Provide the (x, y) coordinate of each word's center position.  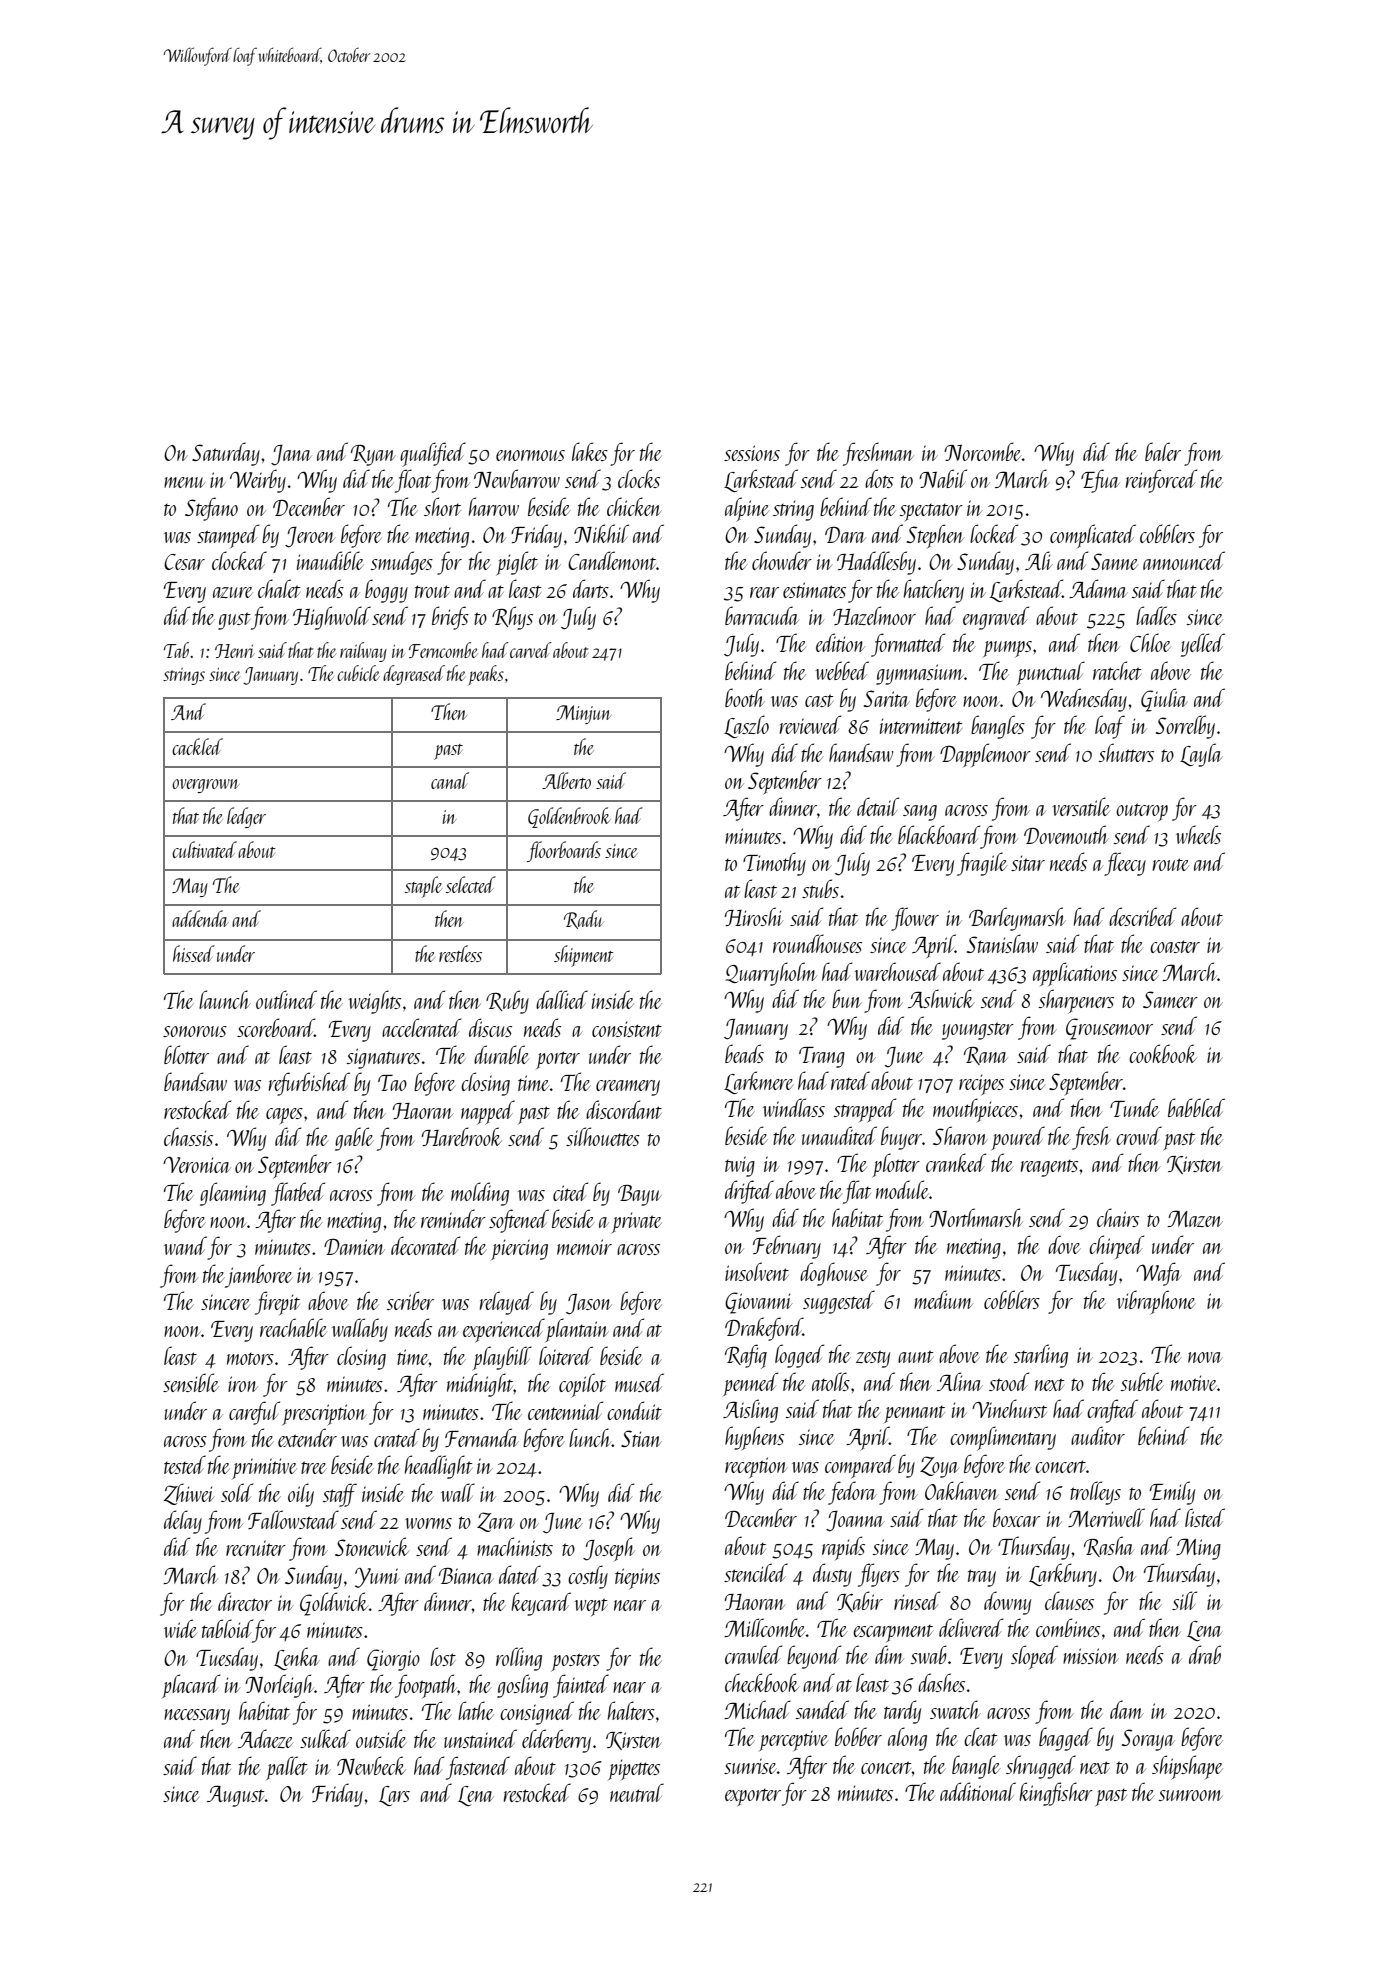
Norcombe (982, 451)
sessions (752, 453)
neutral (637, 1792)
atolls (831, 1381)
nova (1205, 1357)
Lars (394, 1796)
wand (185, 1245)
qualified (433, 454)
